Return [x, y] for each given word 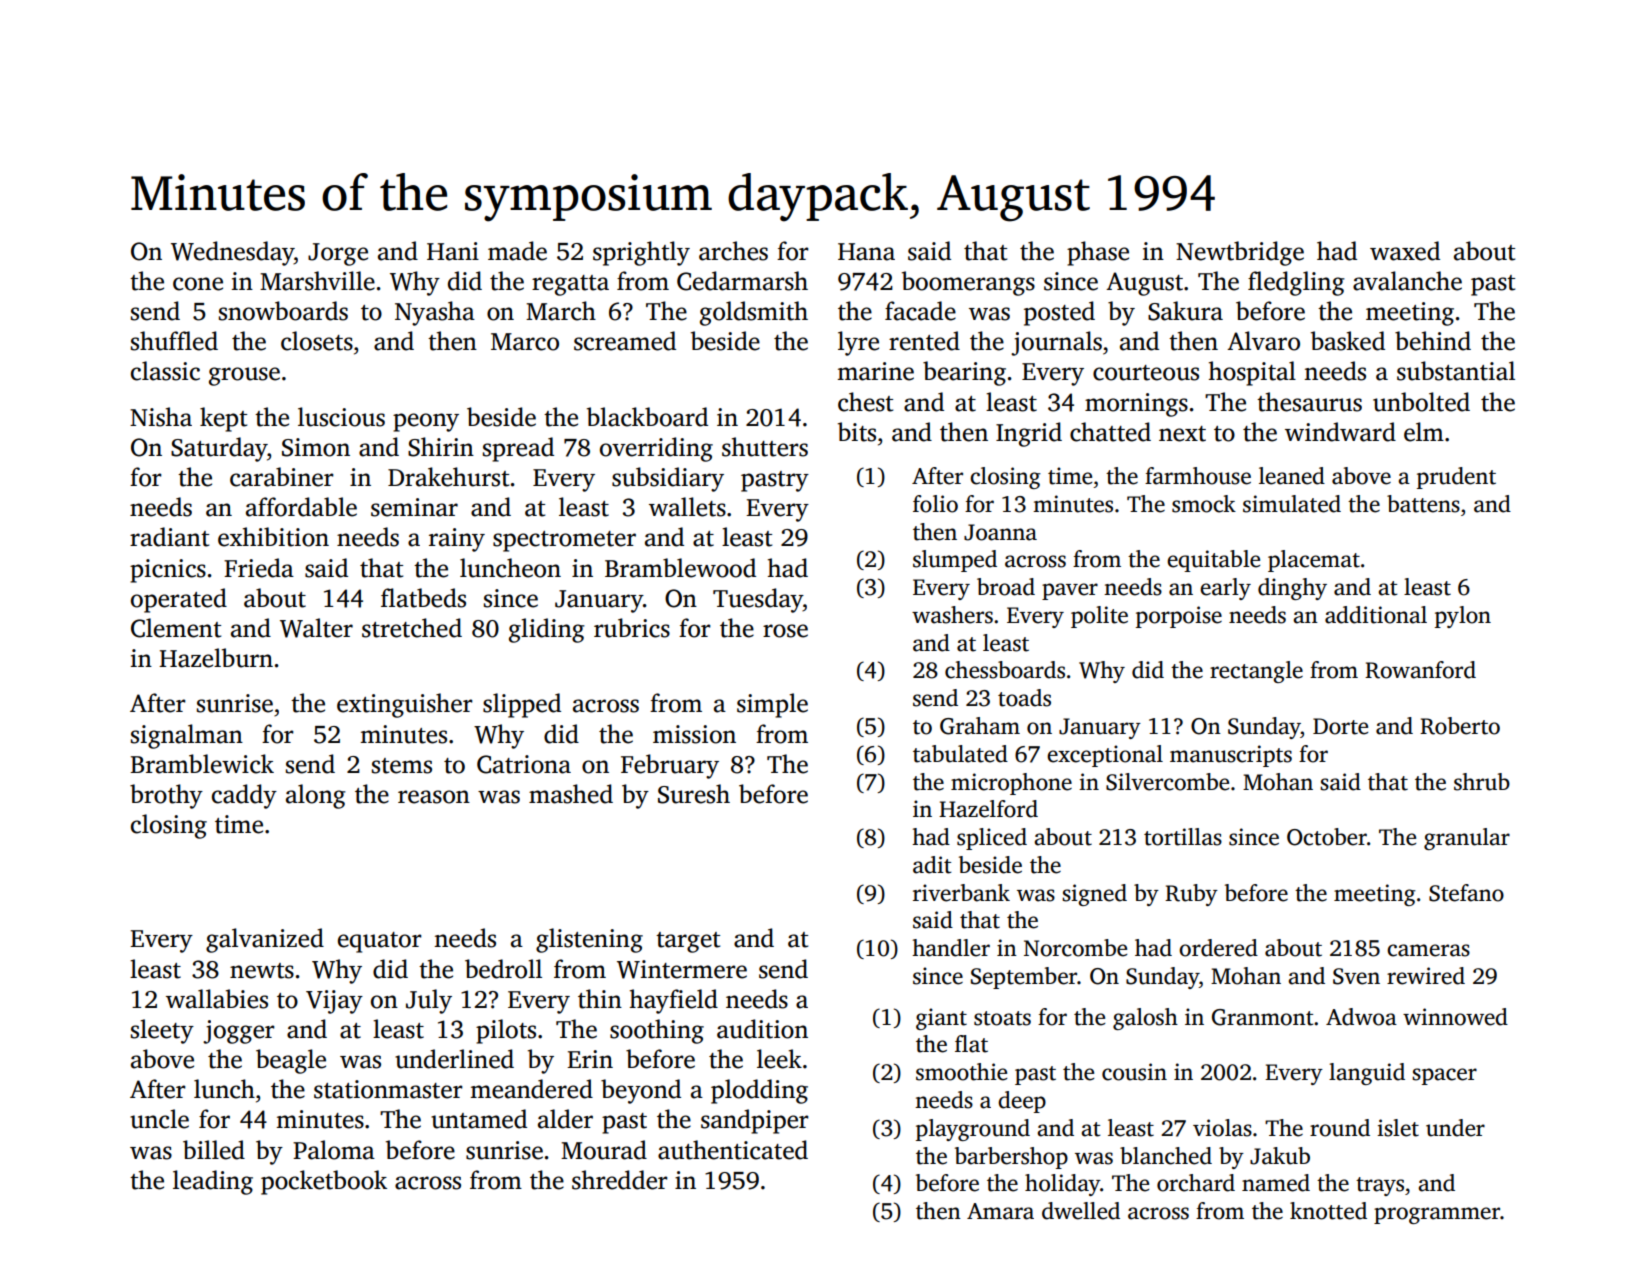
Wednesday [232, 253]
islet [1398, 1128]
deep [1022, 1102]
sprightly [641, 253]
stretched [412, 628]
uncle [159, 1119]
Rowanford [1420, 670]
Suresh [694, 794]
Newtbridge [1240, 253]
